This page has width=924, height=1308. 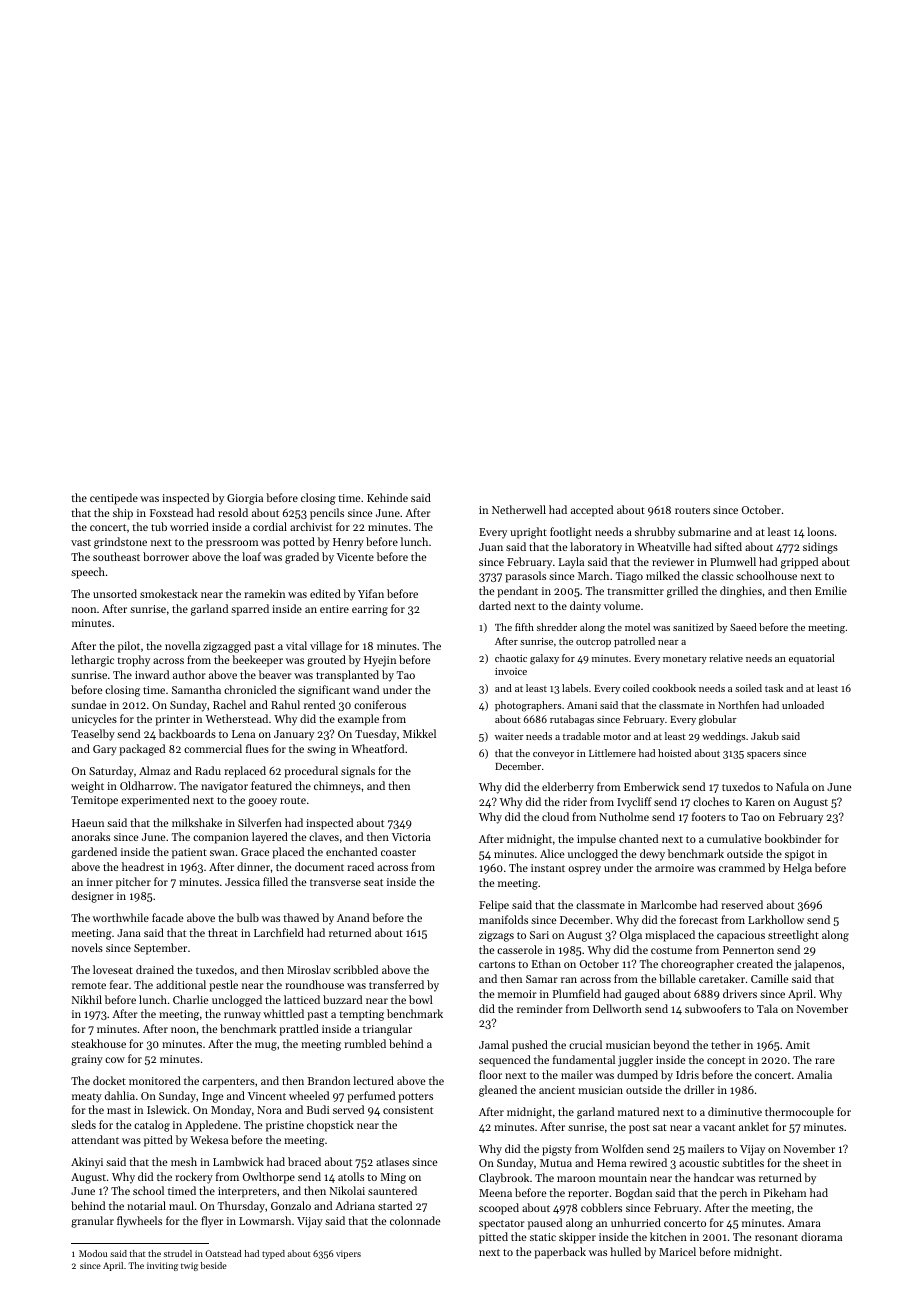 What do you see at coordinates (504, 1179) in the page?
I see `Claybrook` at bounding box center [504, 1179].
